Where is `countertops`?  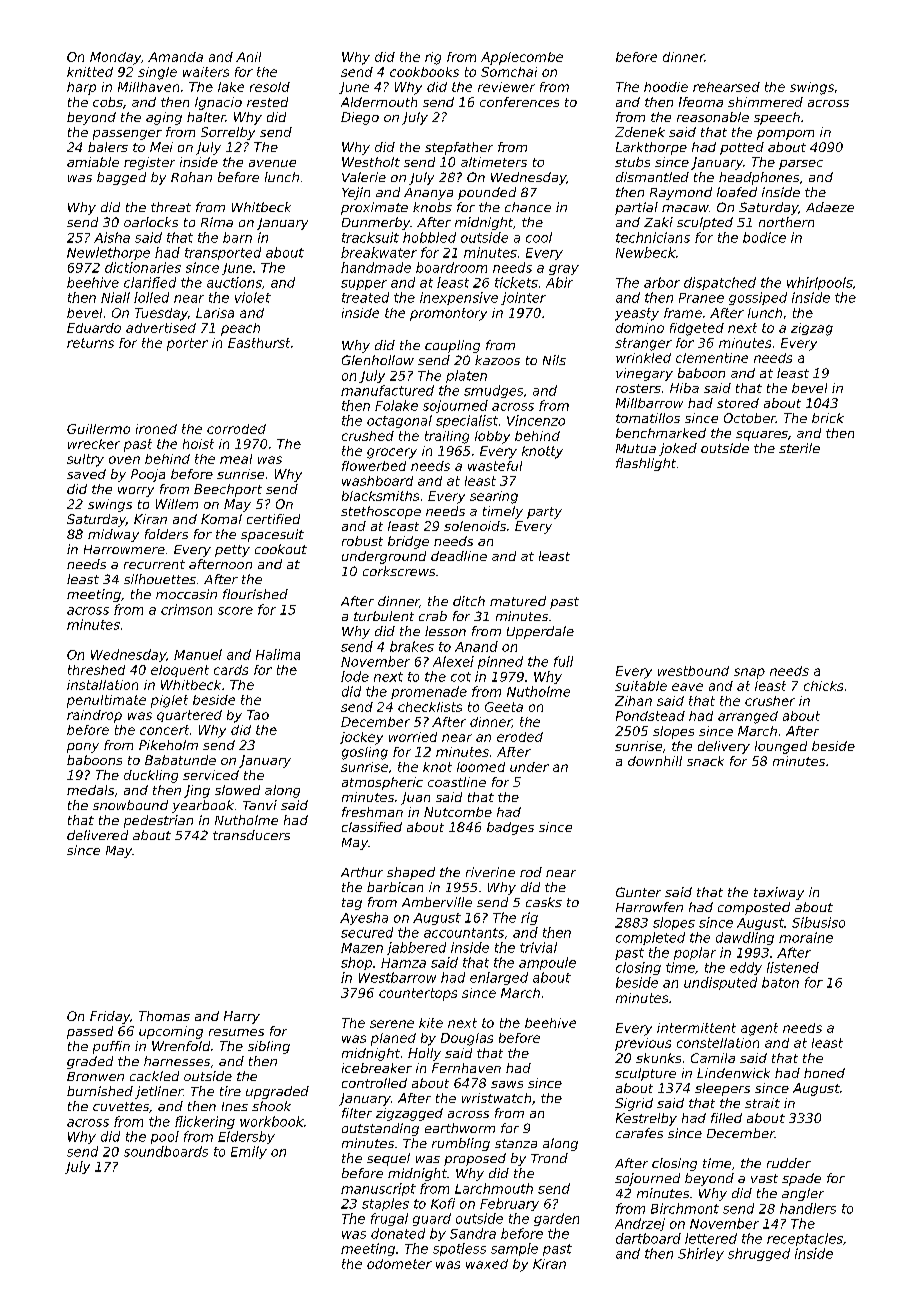
countertops is located at coordinates (418, 994).
